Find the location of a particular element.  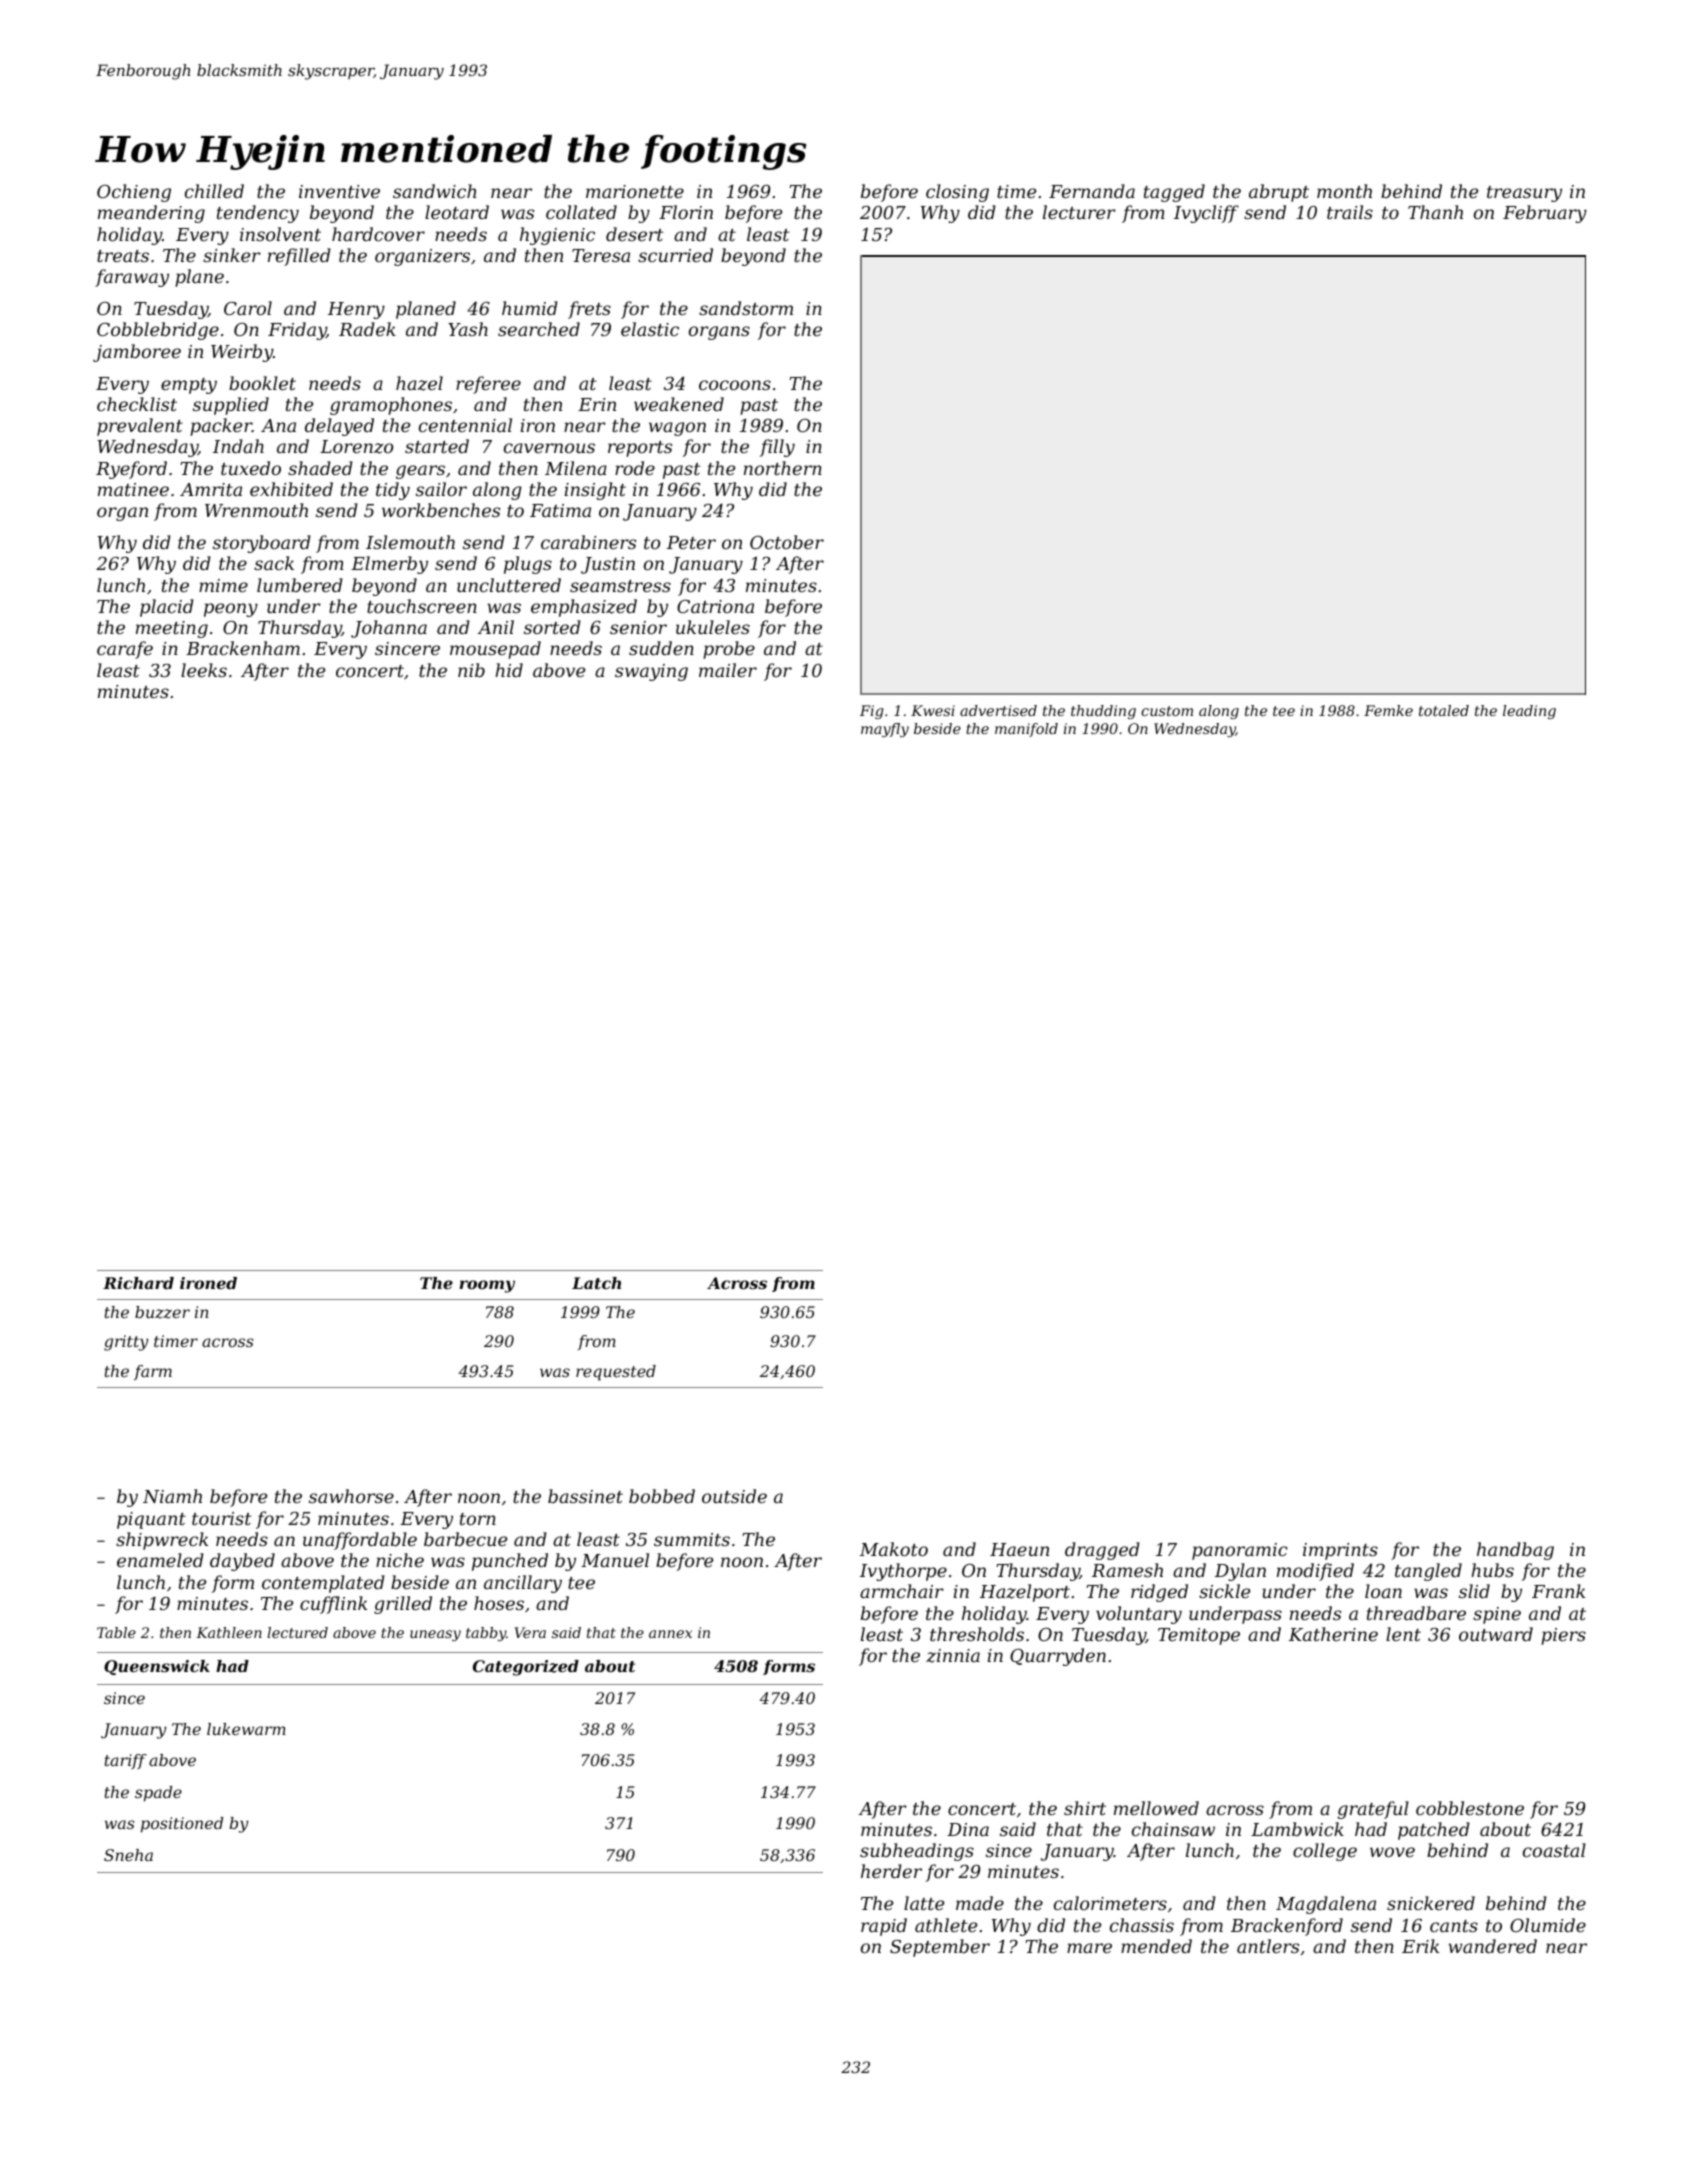

thudding is located at coordinates (1103, 712).
